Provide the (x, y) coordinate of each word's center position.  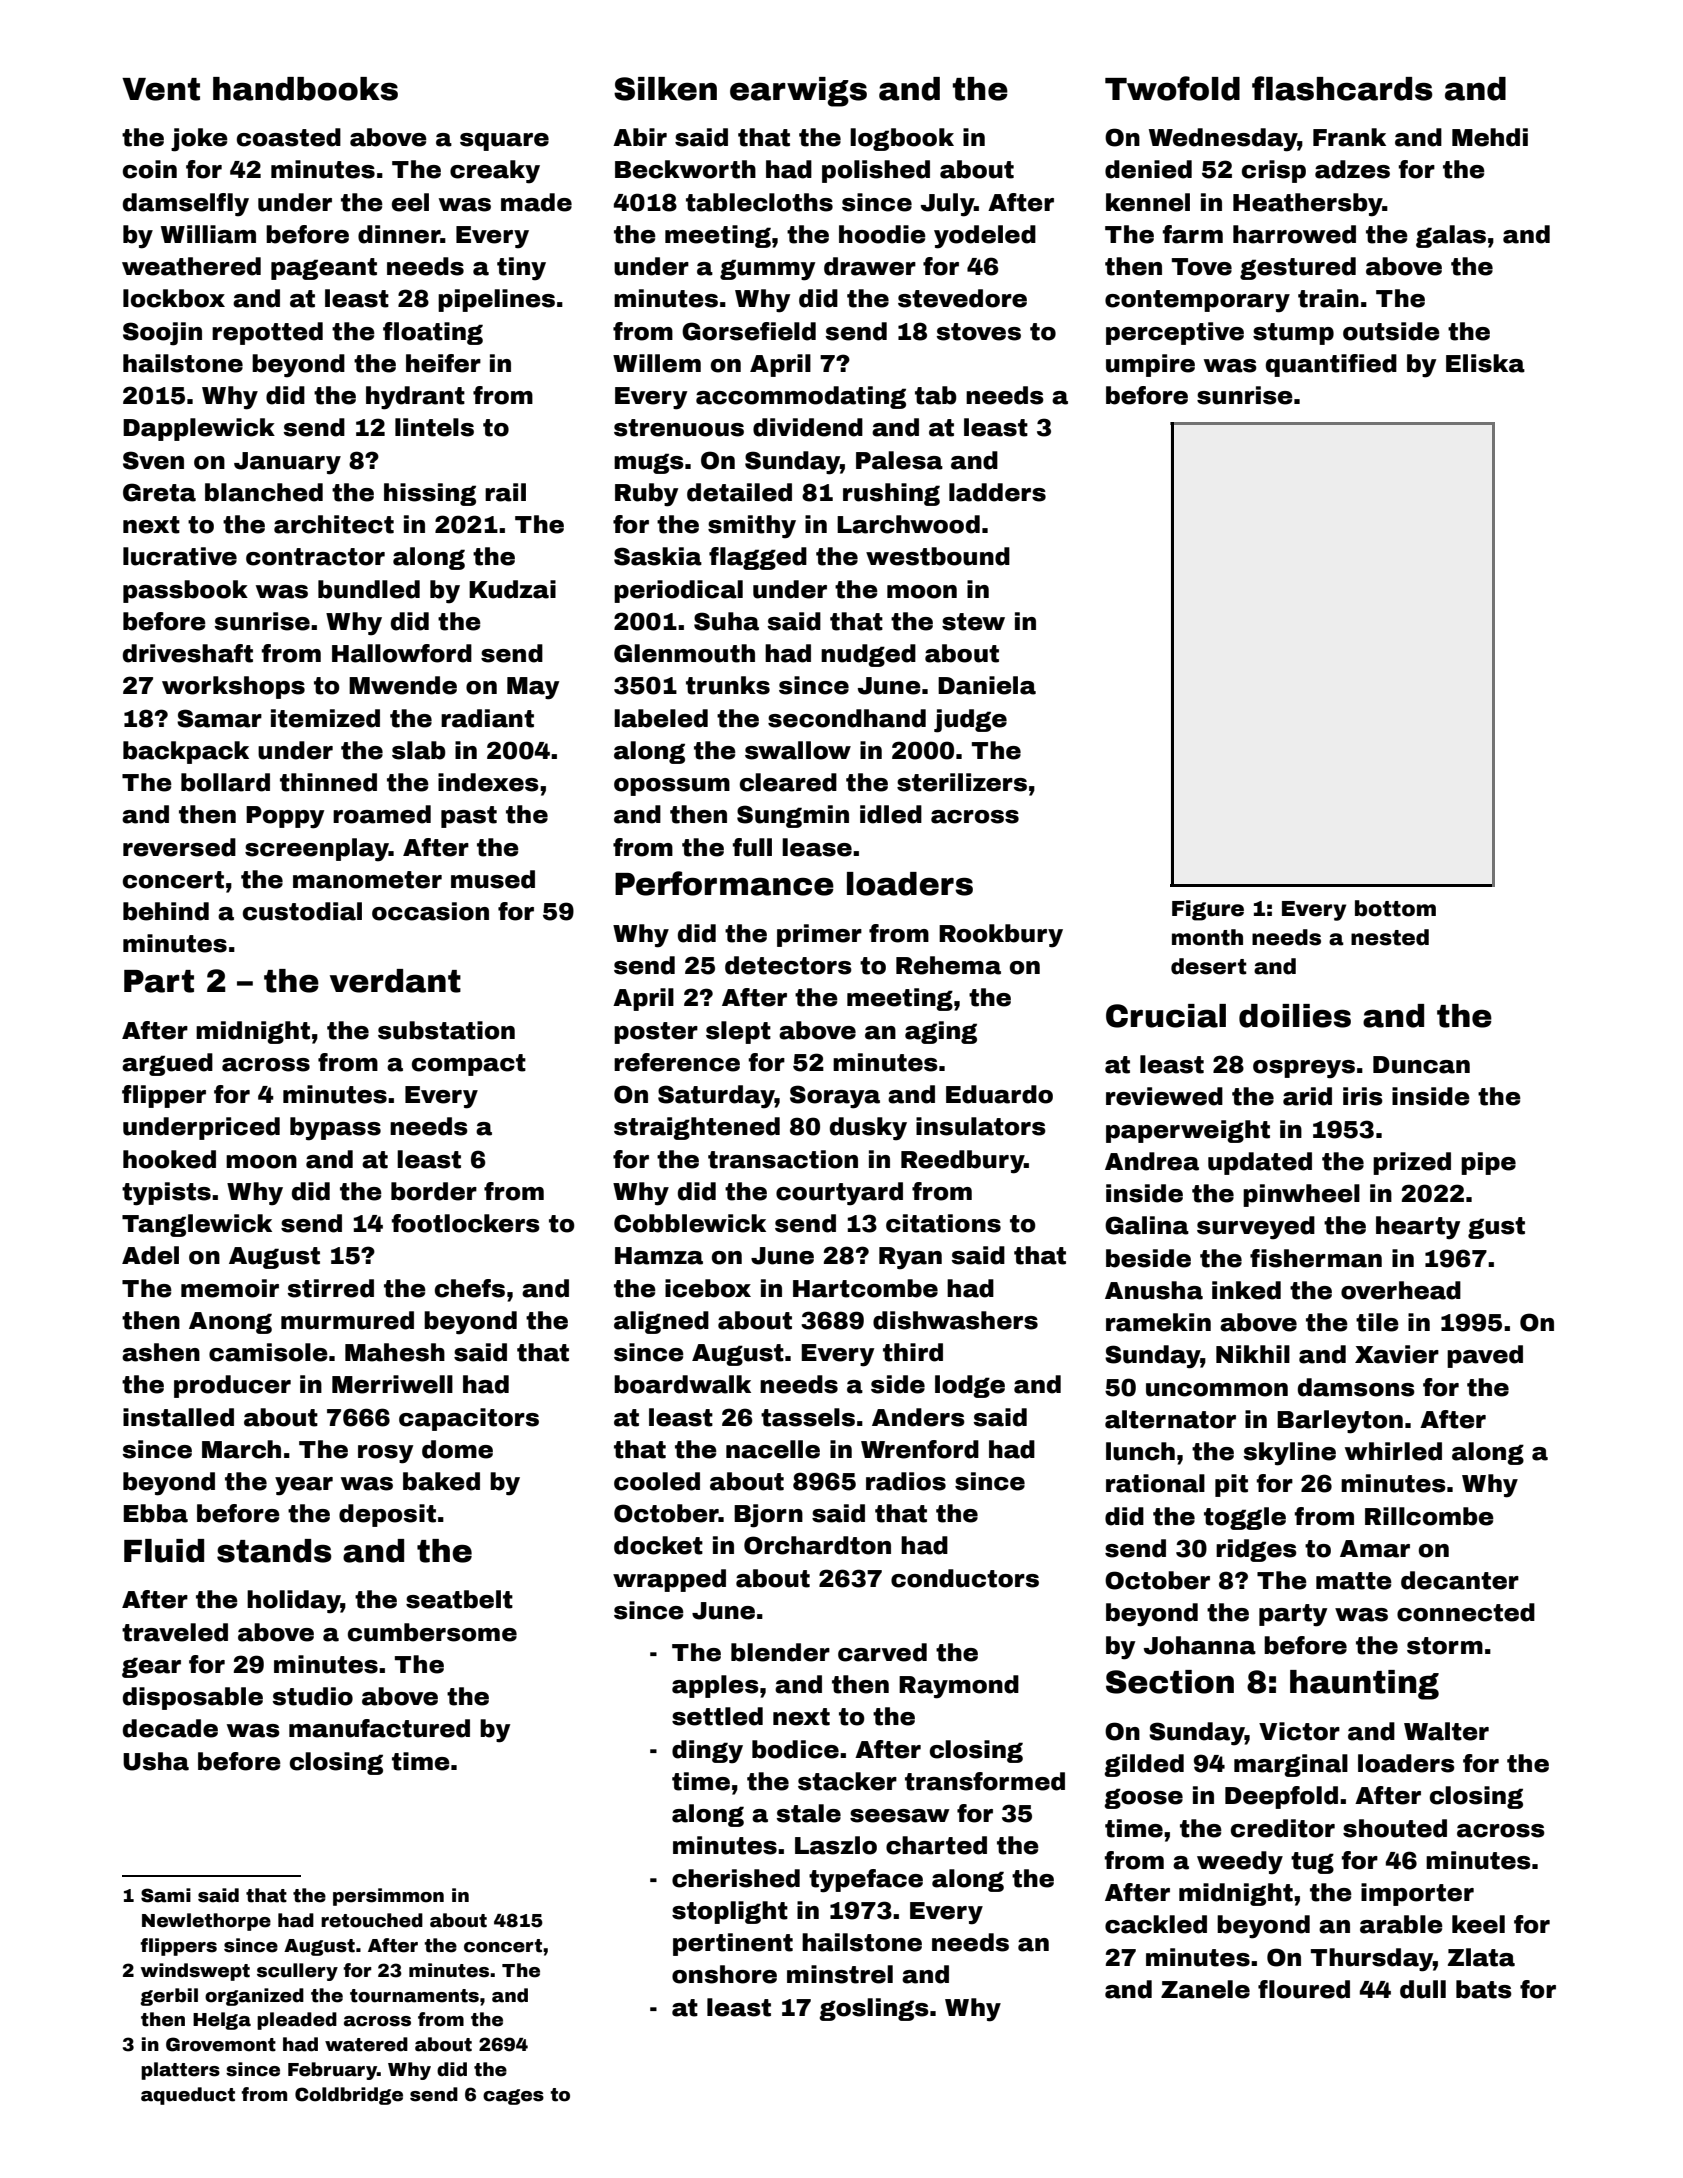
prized (1412, 1163)
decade (170, 1728)
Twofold (1172, 88)
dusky (868, 1129)
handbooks (305, 89)
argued (167, 1064)
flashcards (1342, 88)
